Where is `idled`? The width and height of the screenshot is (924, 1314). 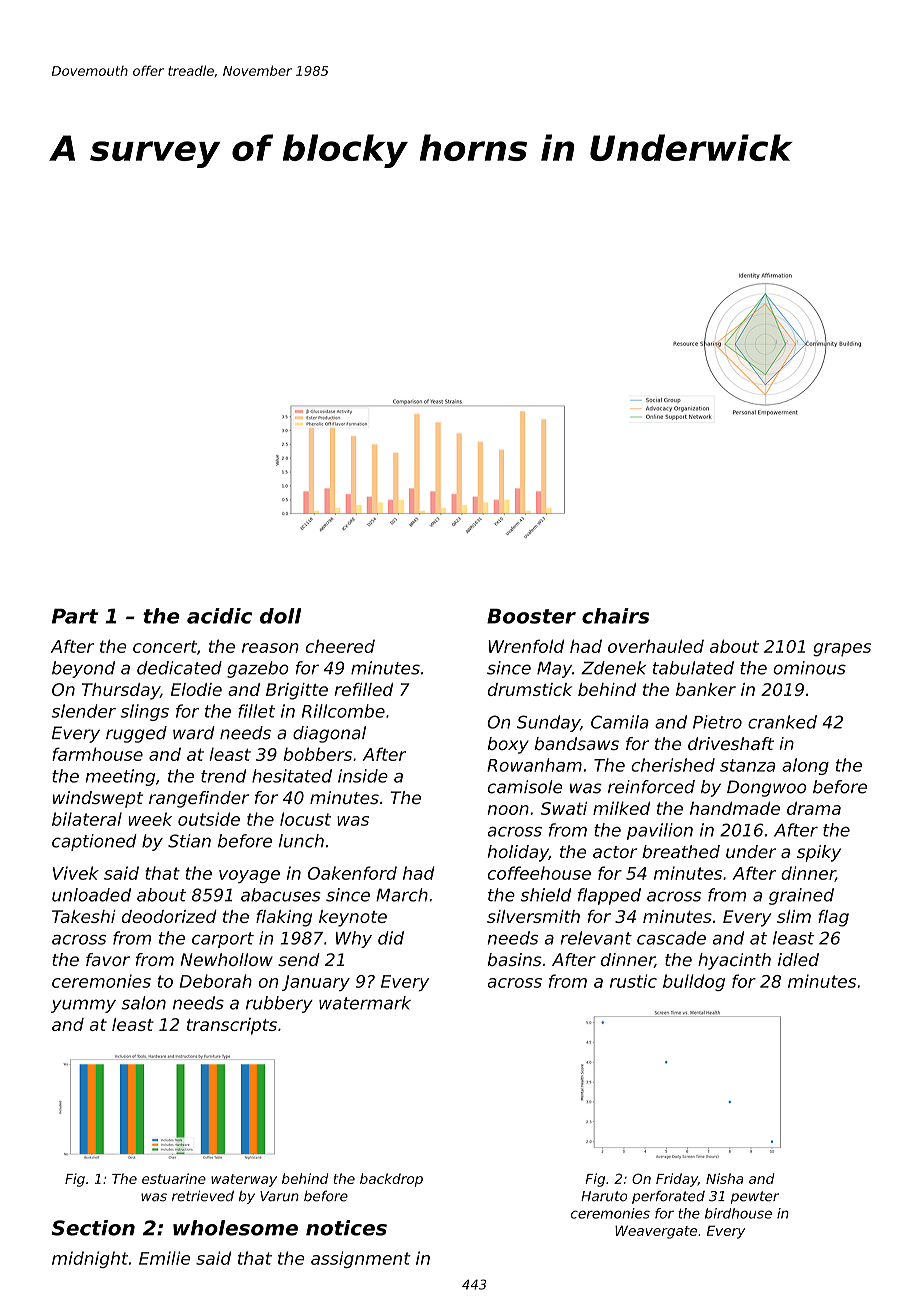
idled is located at coordinates (798, 959).
